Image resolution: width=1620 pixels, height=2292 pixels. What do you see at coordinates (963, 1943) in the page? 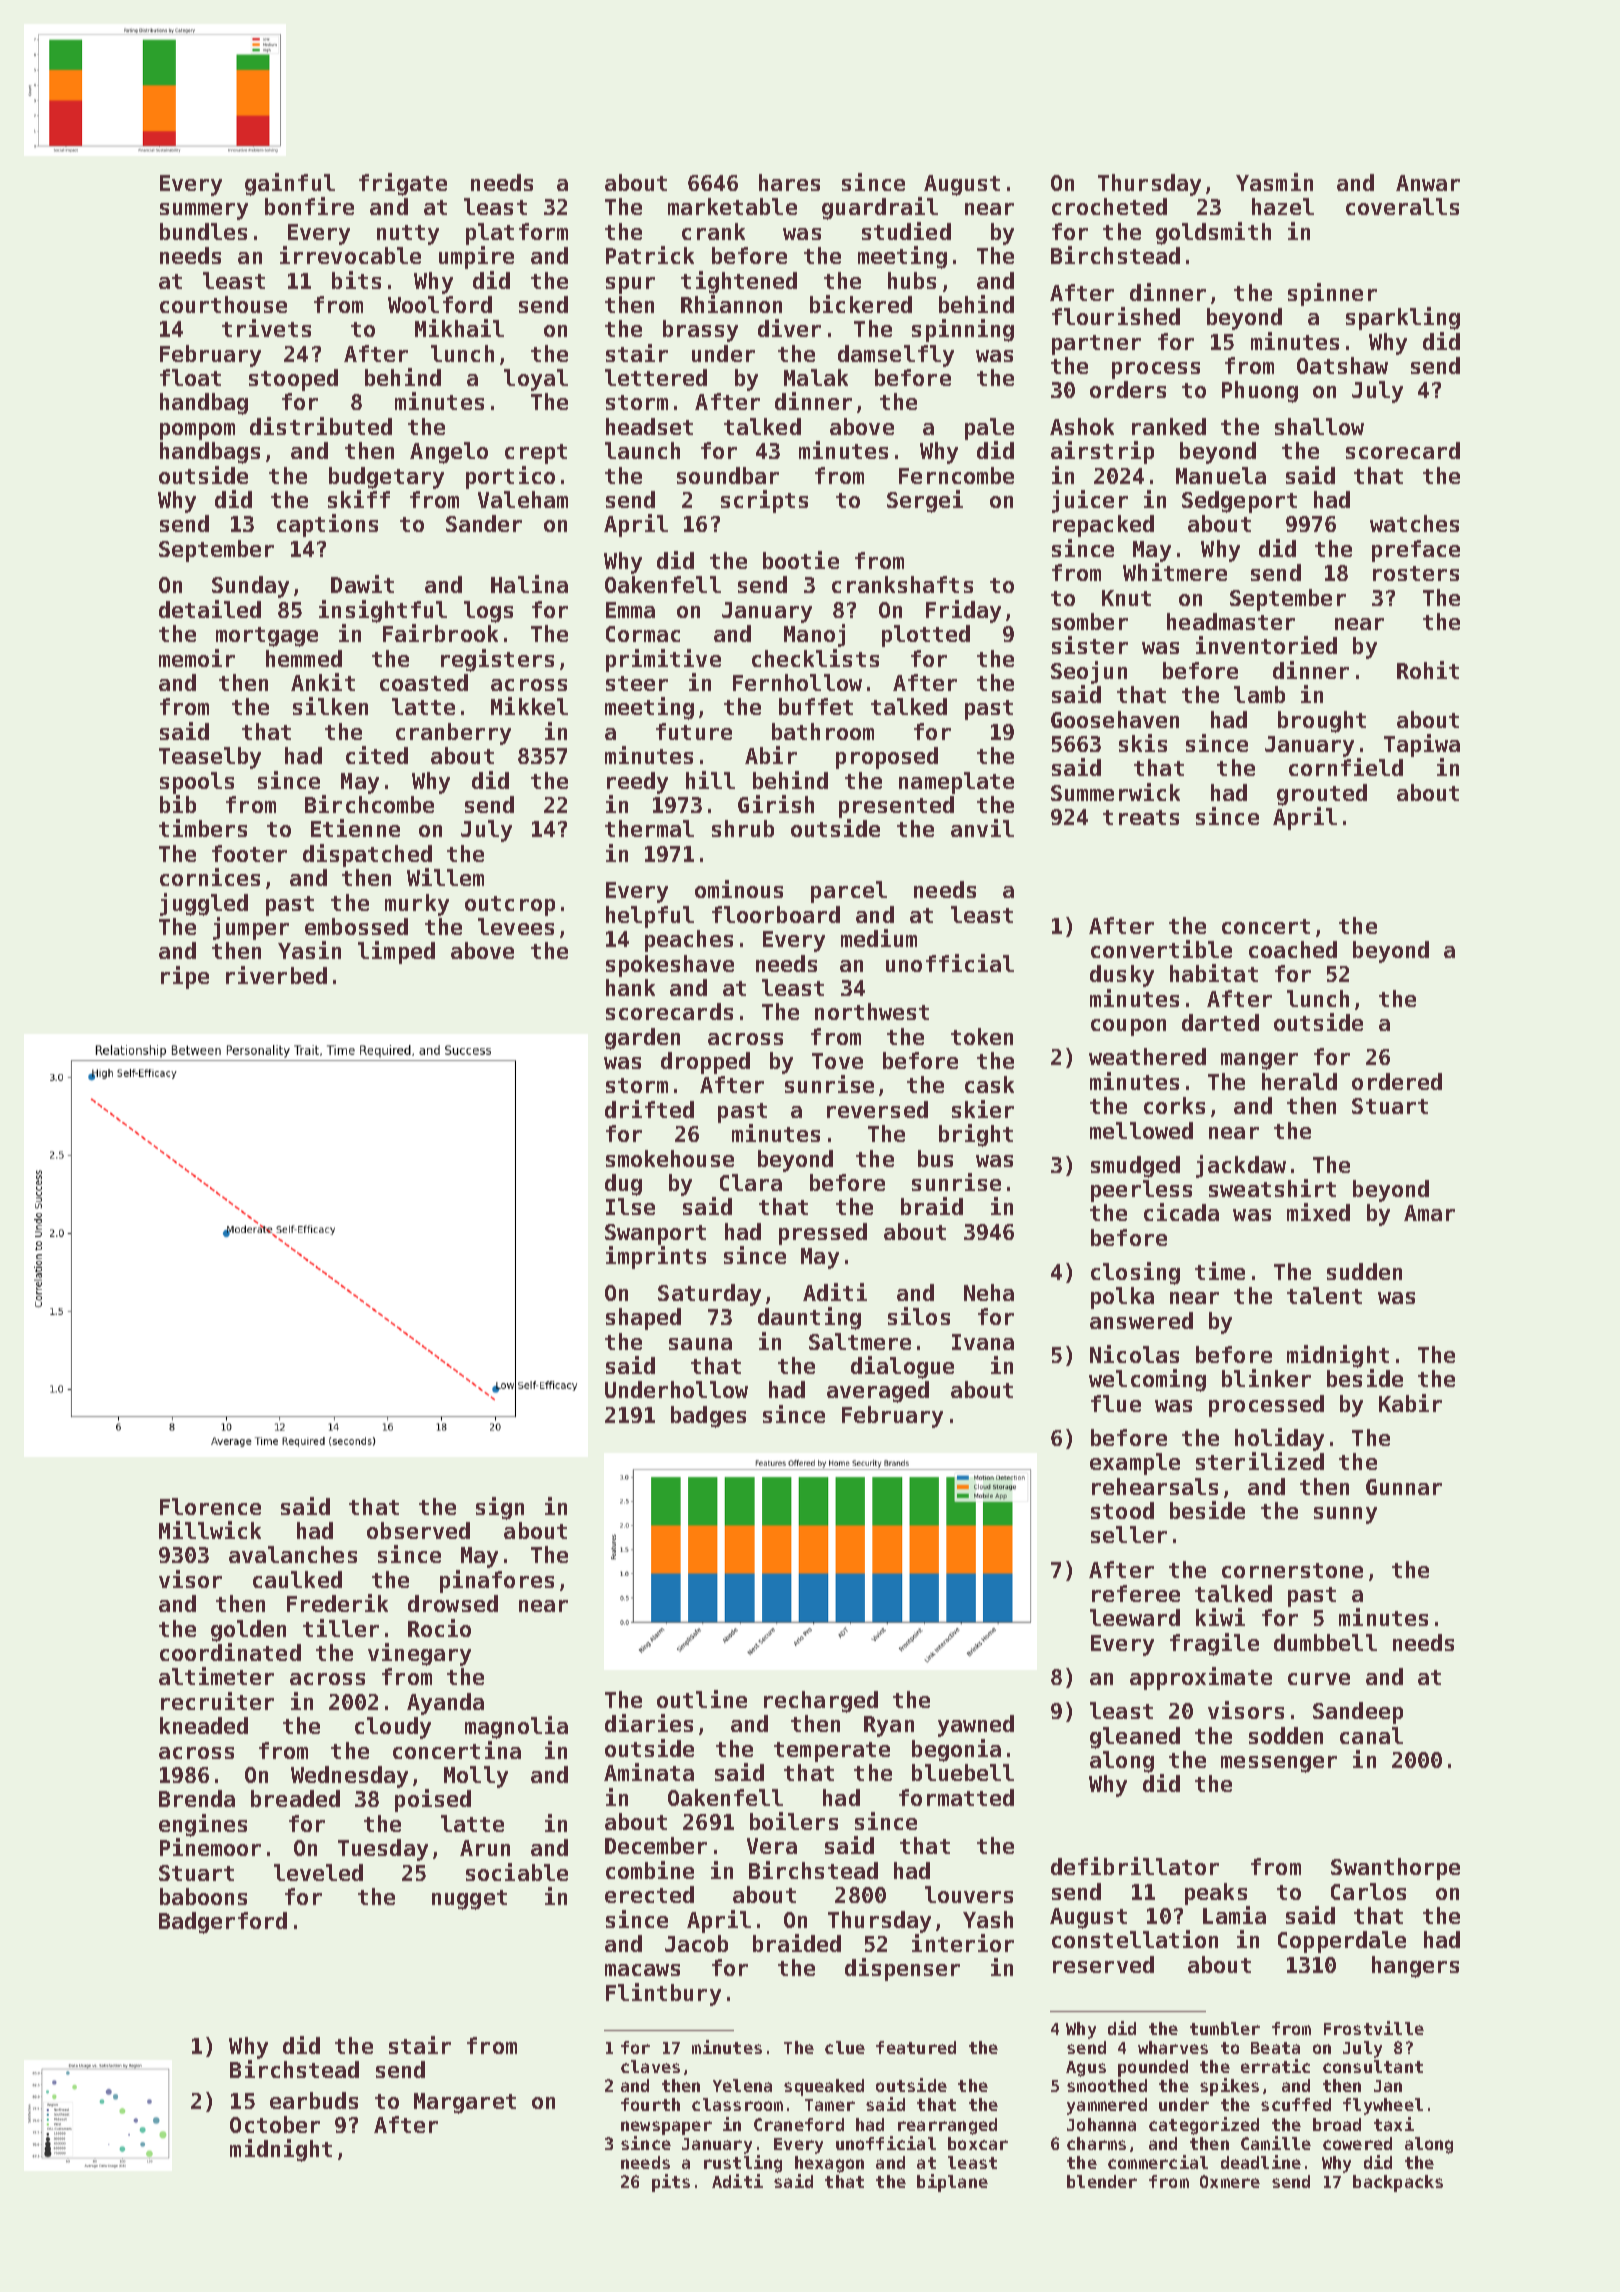
I see `interior` at bounding box center [963, 1943].
